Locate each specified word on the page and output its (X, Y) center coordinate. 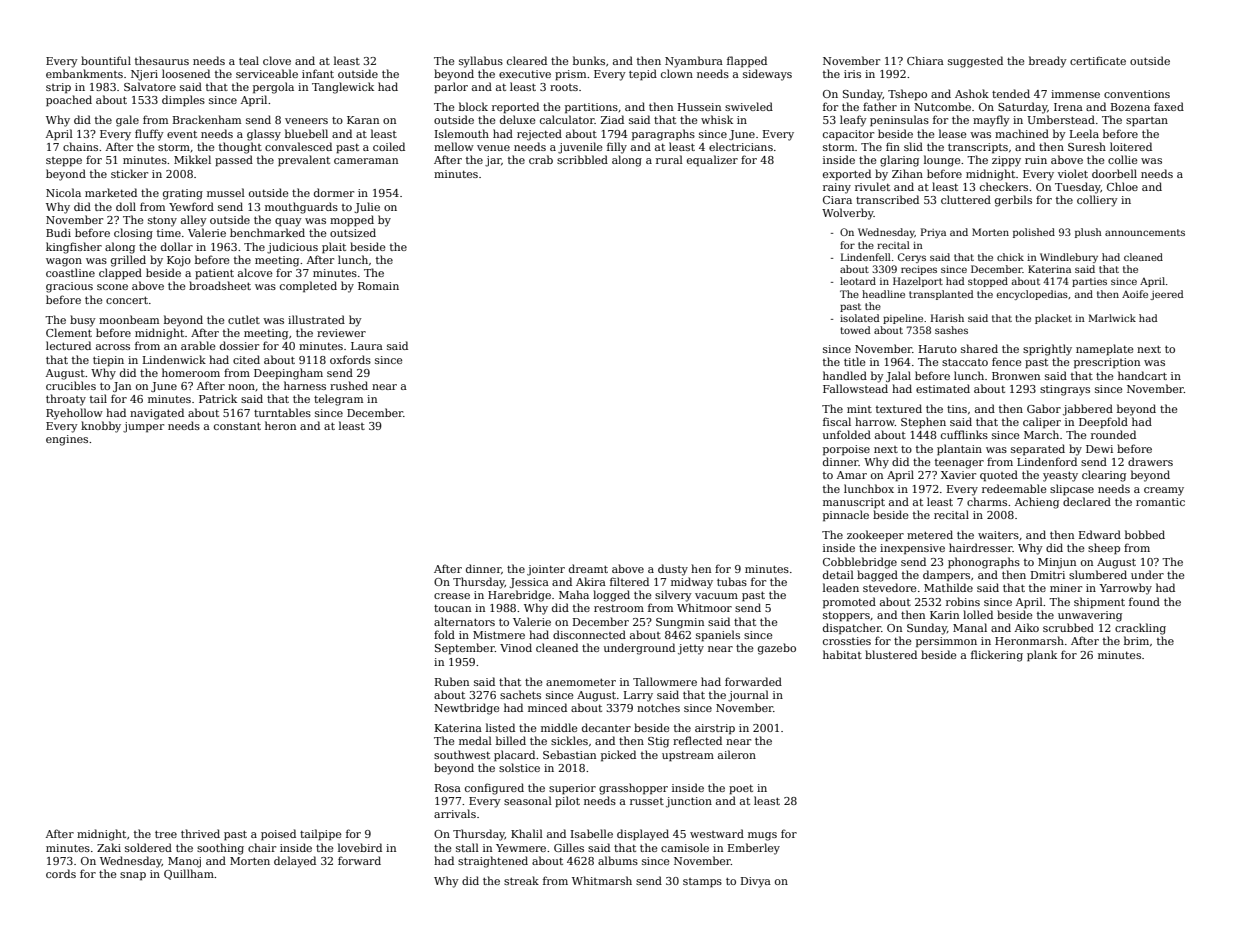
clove (277, 60)
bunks (589, 60)
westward (717, 833)
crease (452, 596)
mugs (762, 836)
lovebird (360, 847)
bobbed (1145, 534)
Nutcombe (942, 106)
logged (611, 596)
